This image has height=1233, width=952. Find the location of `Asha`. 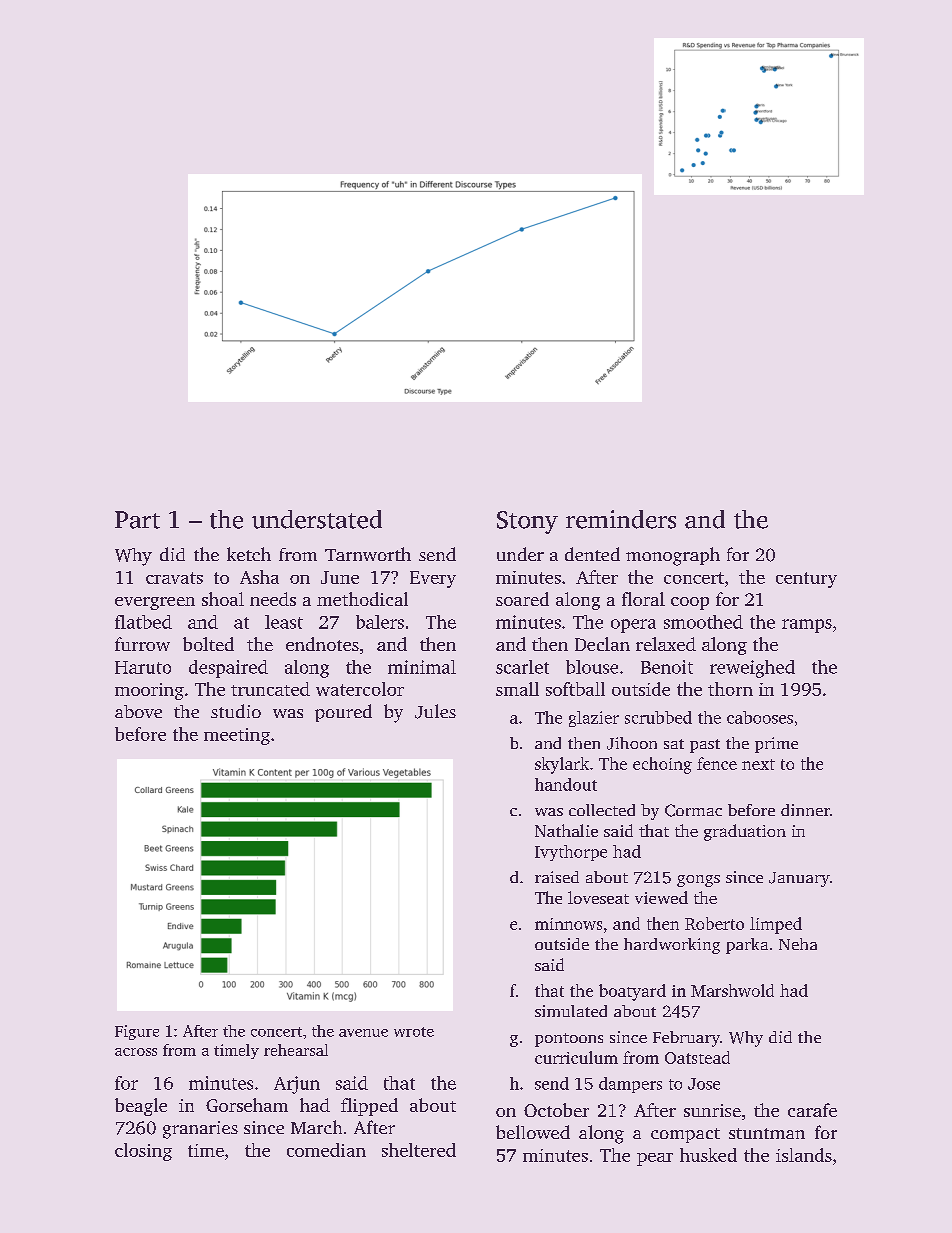

Asha is located at coordinates (259, 577).
